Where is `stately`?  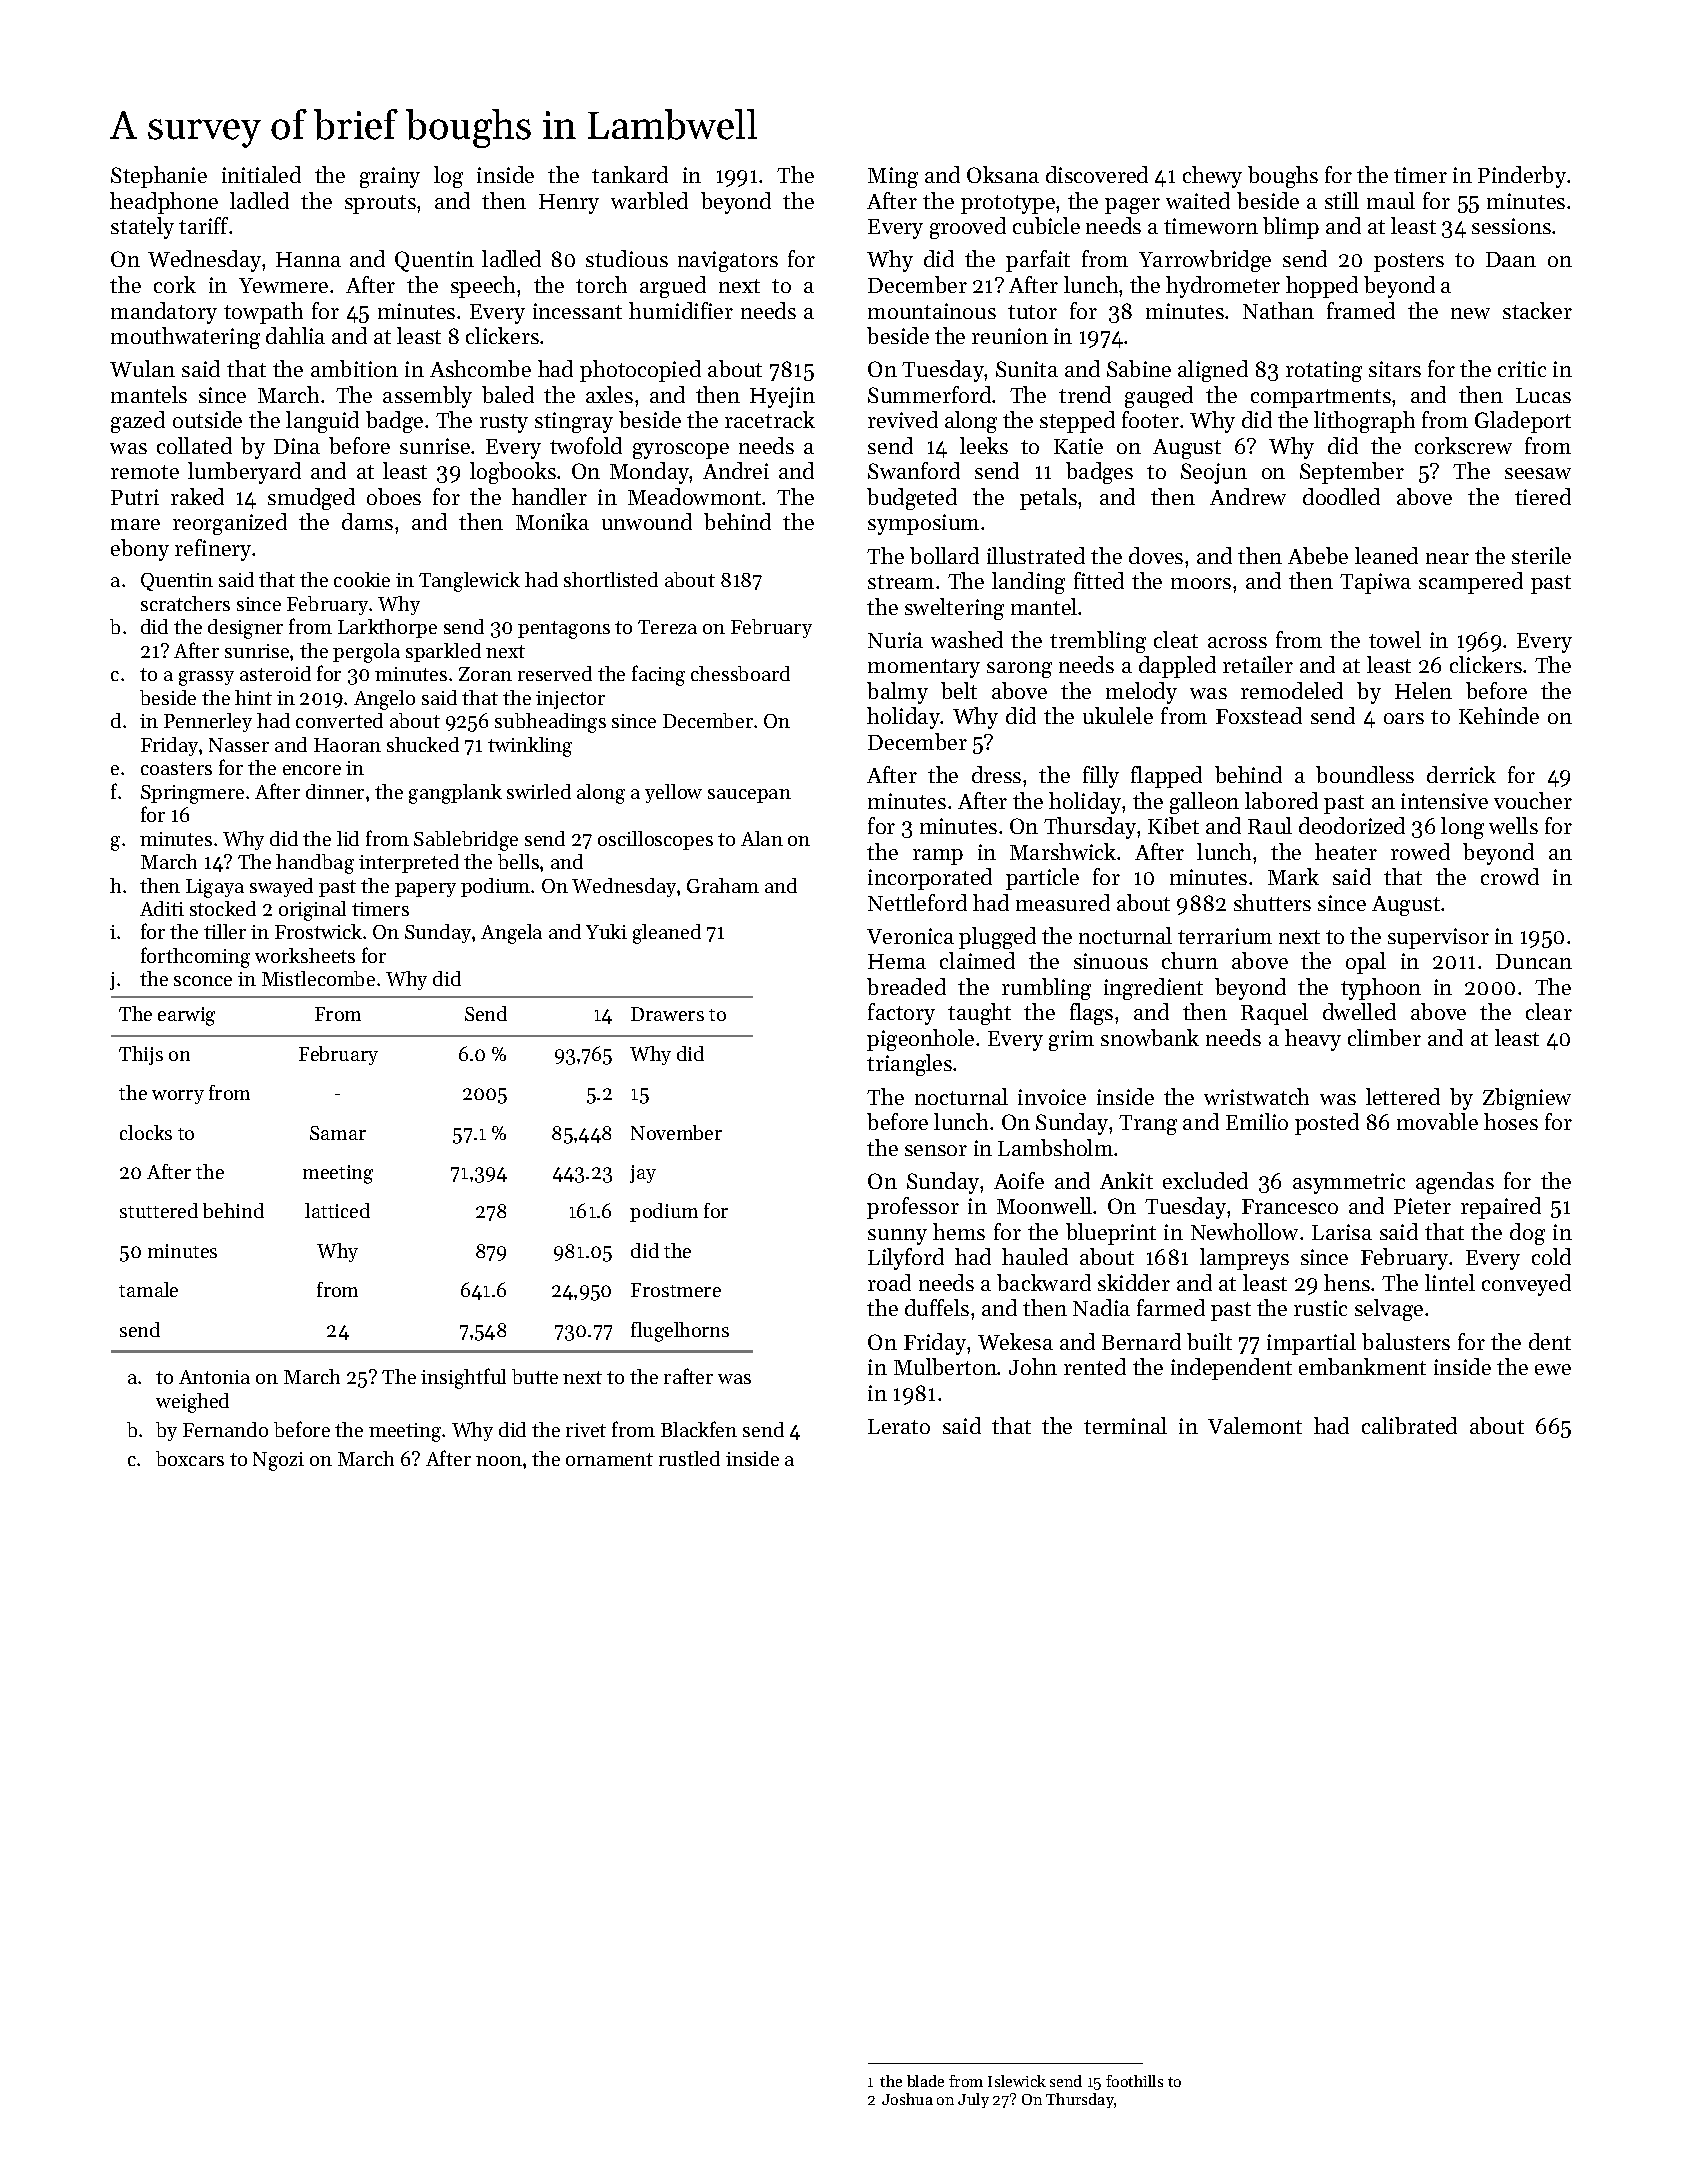 stately is located at coordinates (142, 228).
